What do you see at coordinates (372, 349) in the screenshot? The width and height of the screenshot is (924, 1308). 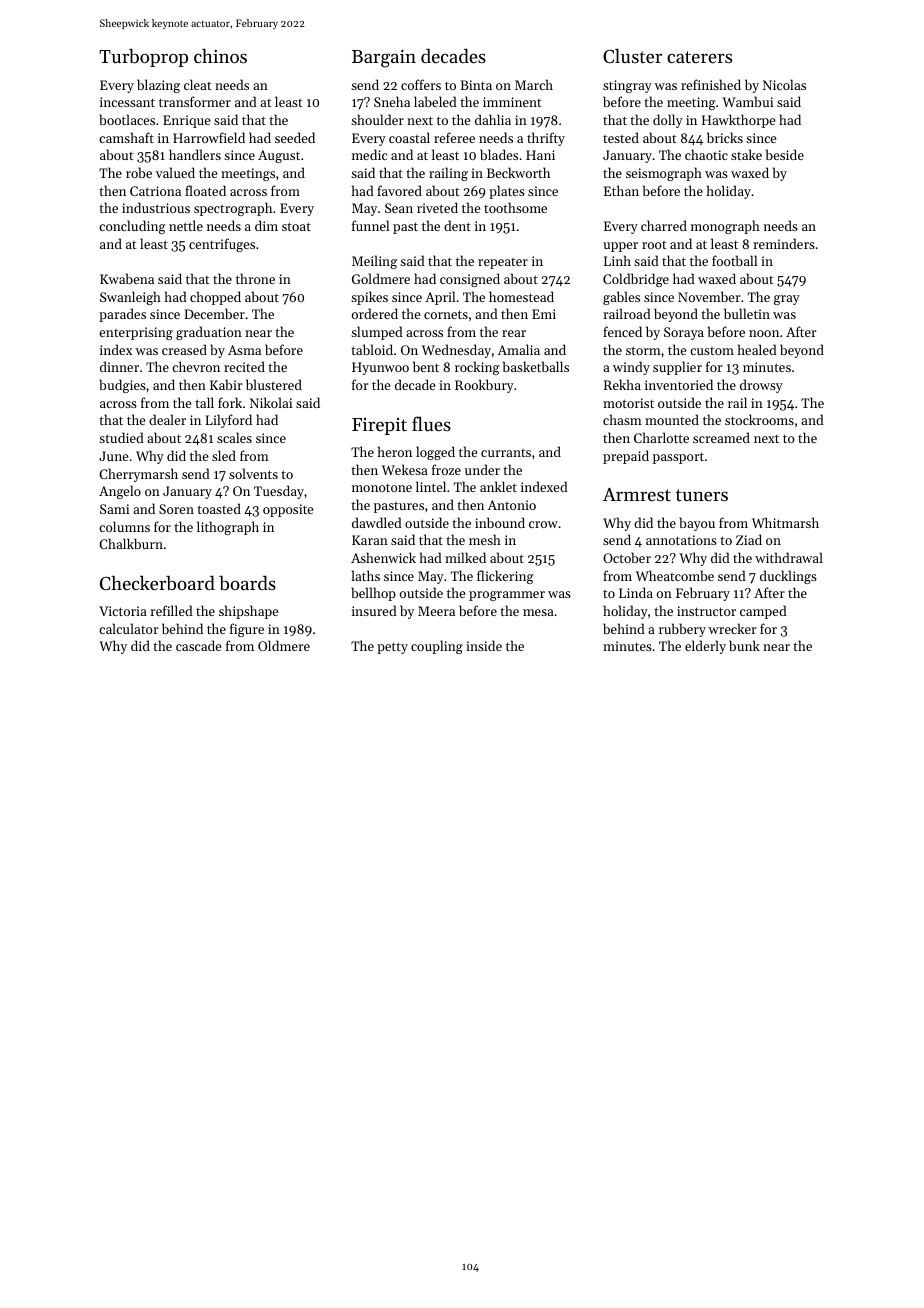 I see `tabloid` at bounding box center [372, 349].
